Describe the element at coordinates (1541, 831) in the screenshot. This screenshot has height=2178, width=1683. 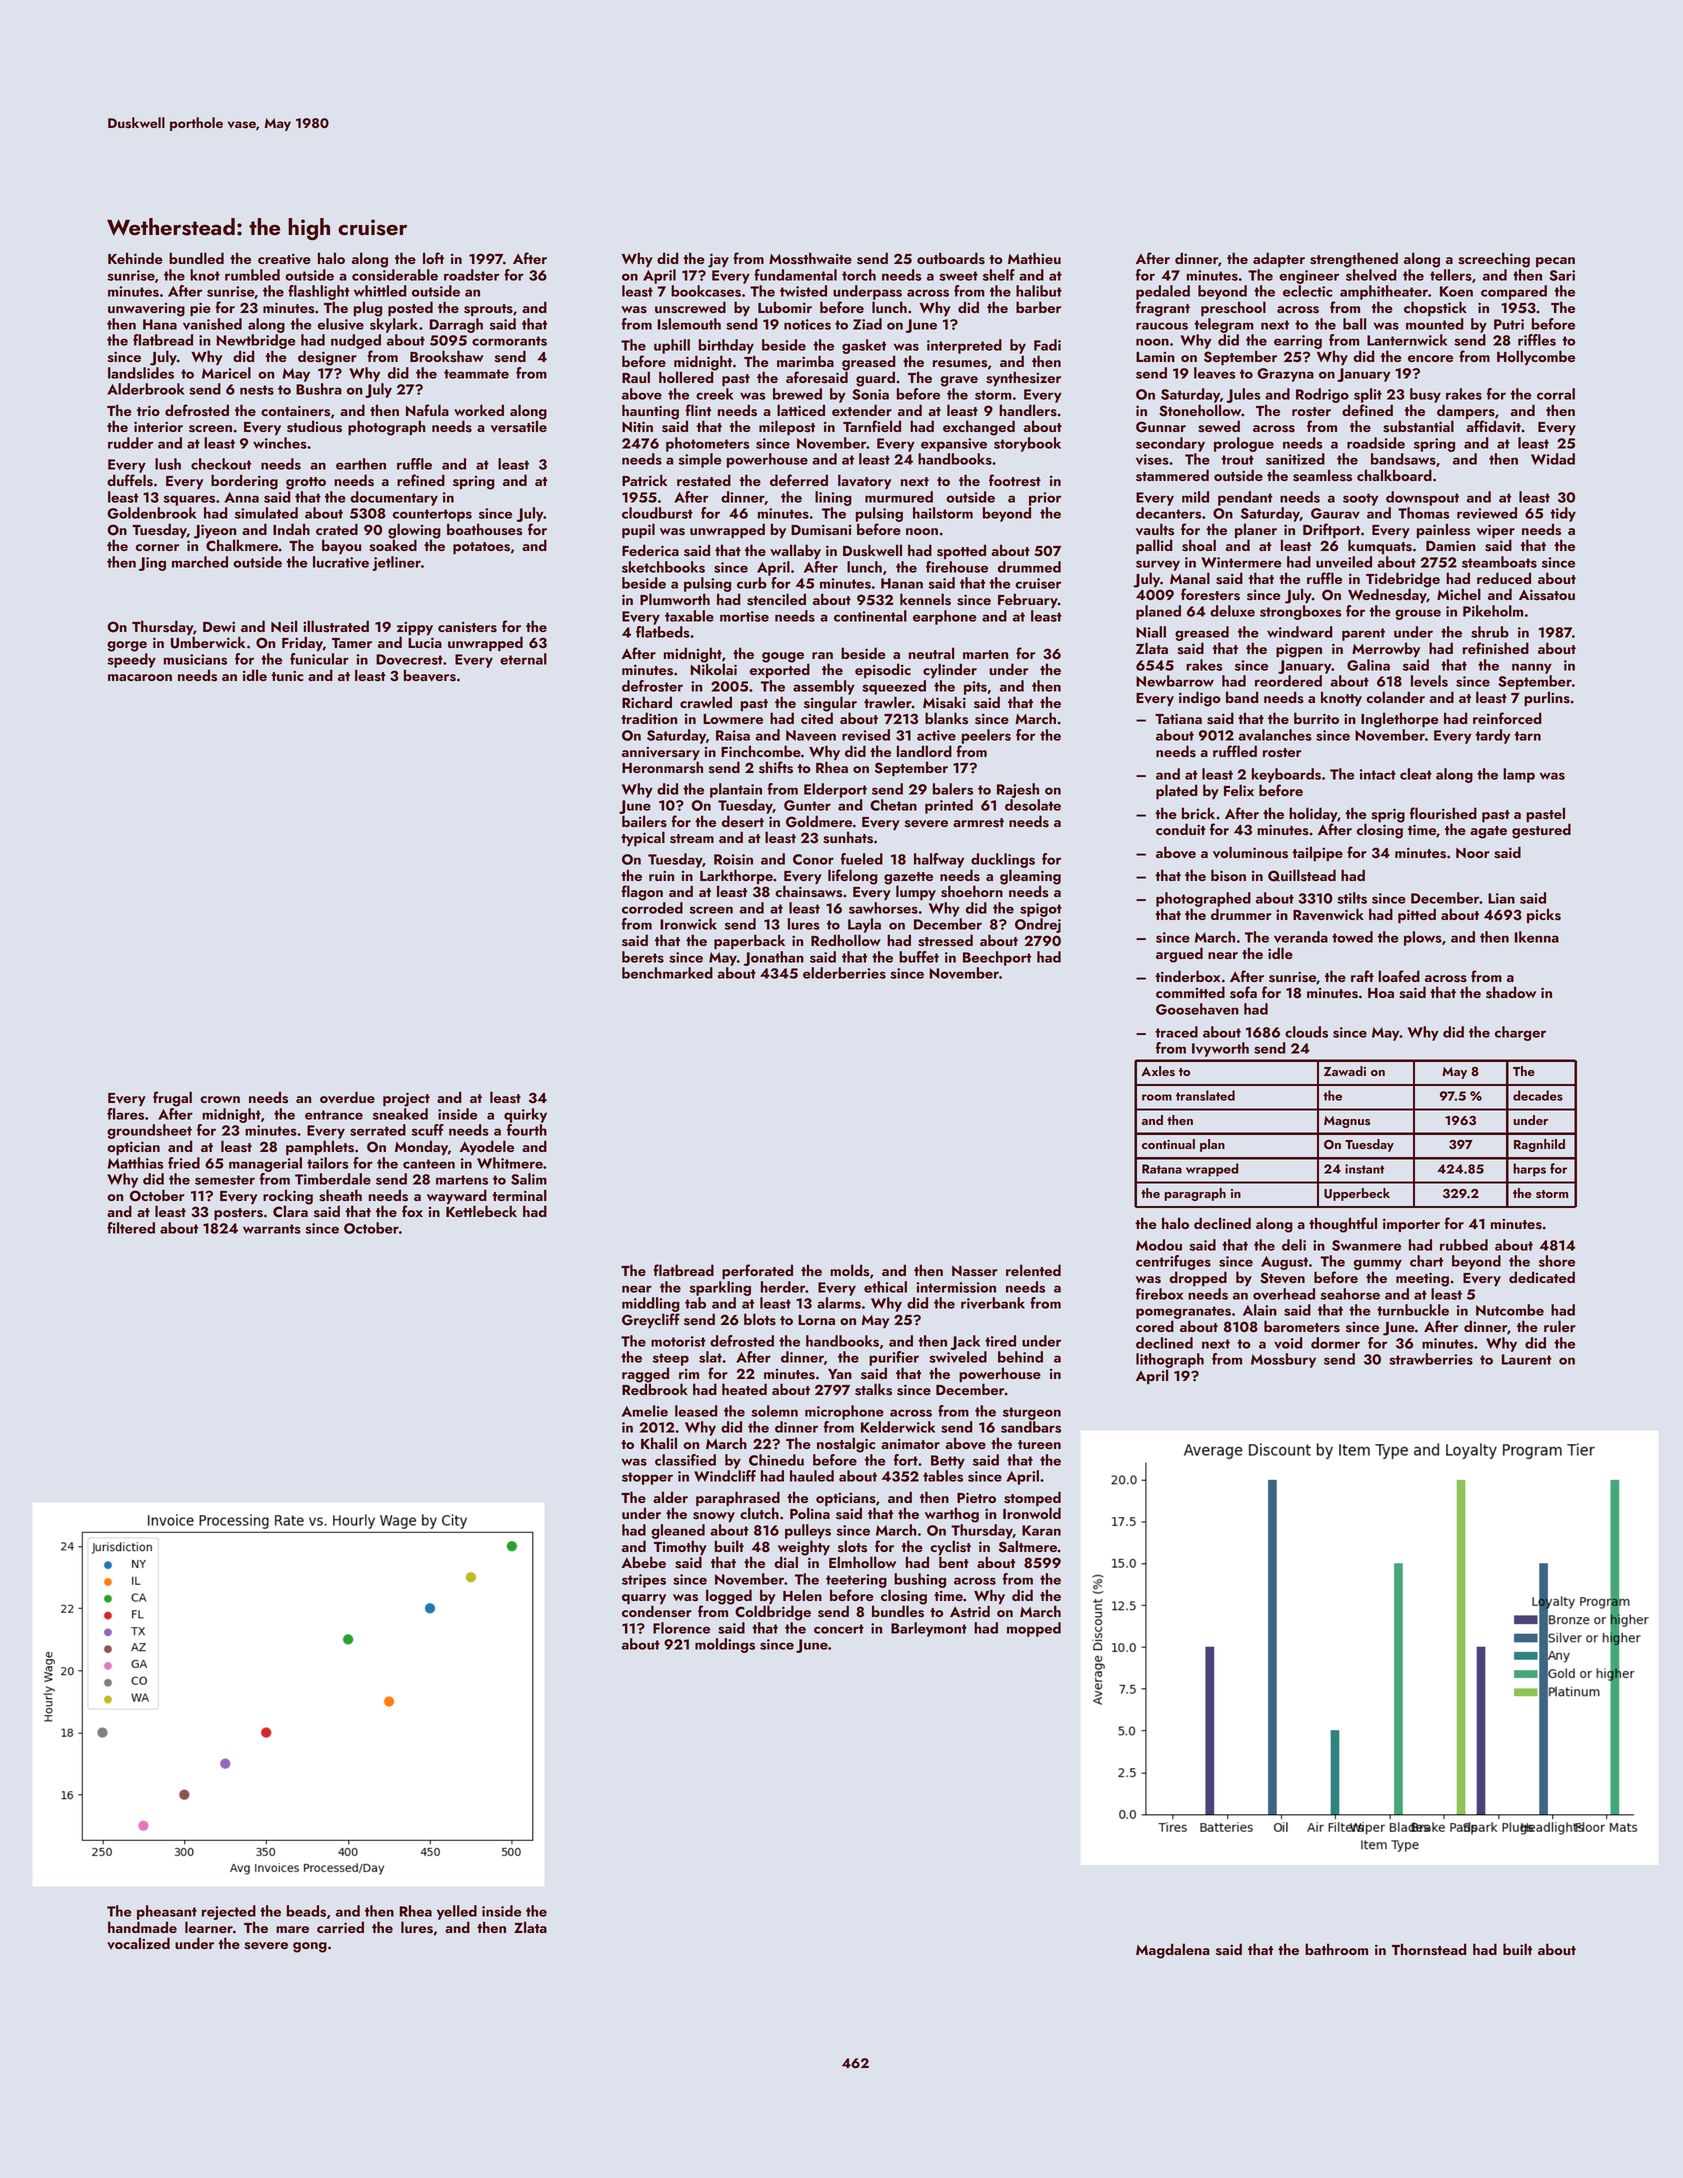
I see `gestured` at that location.
